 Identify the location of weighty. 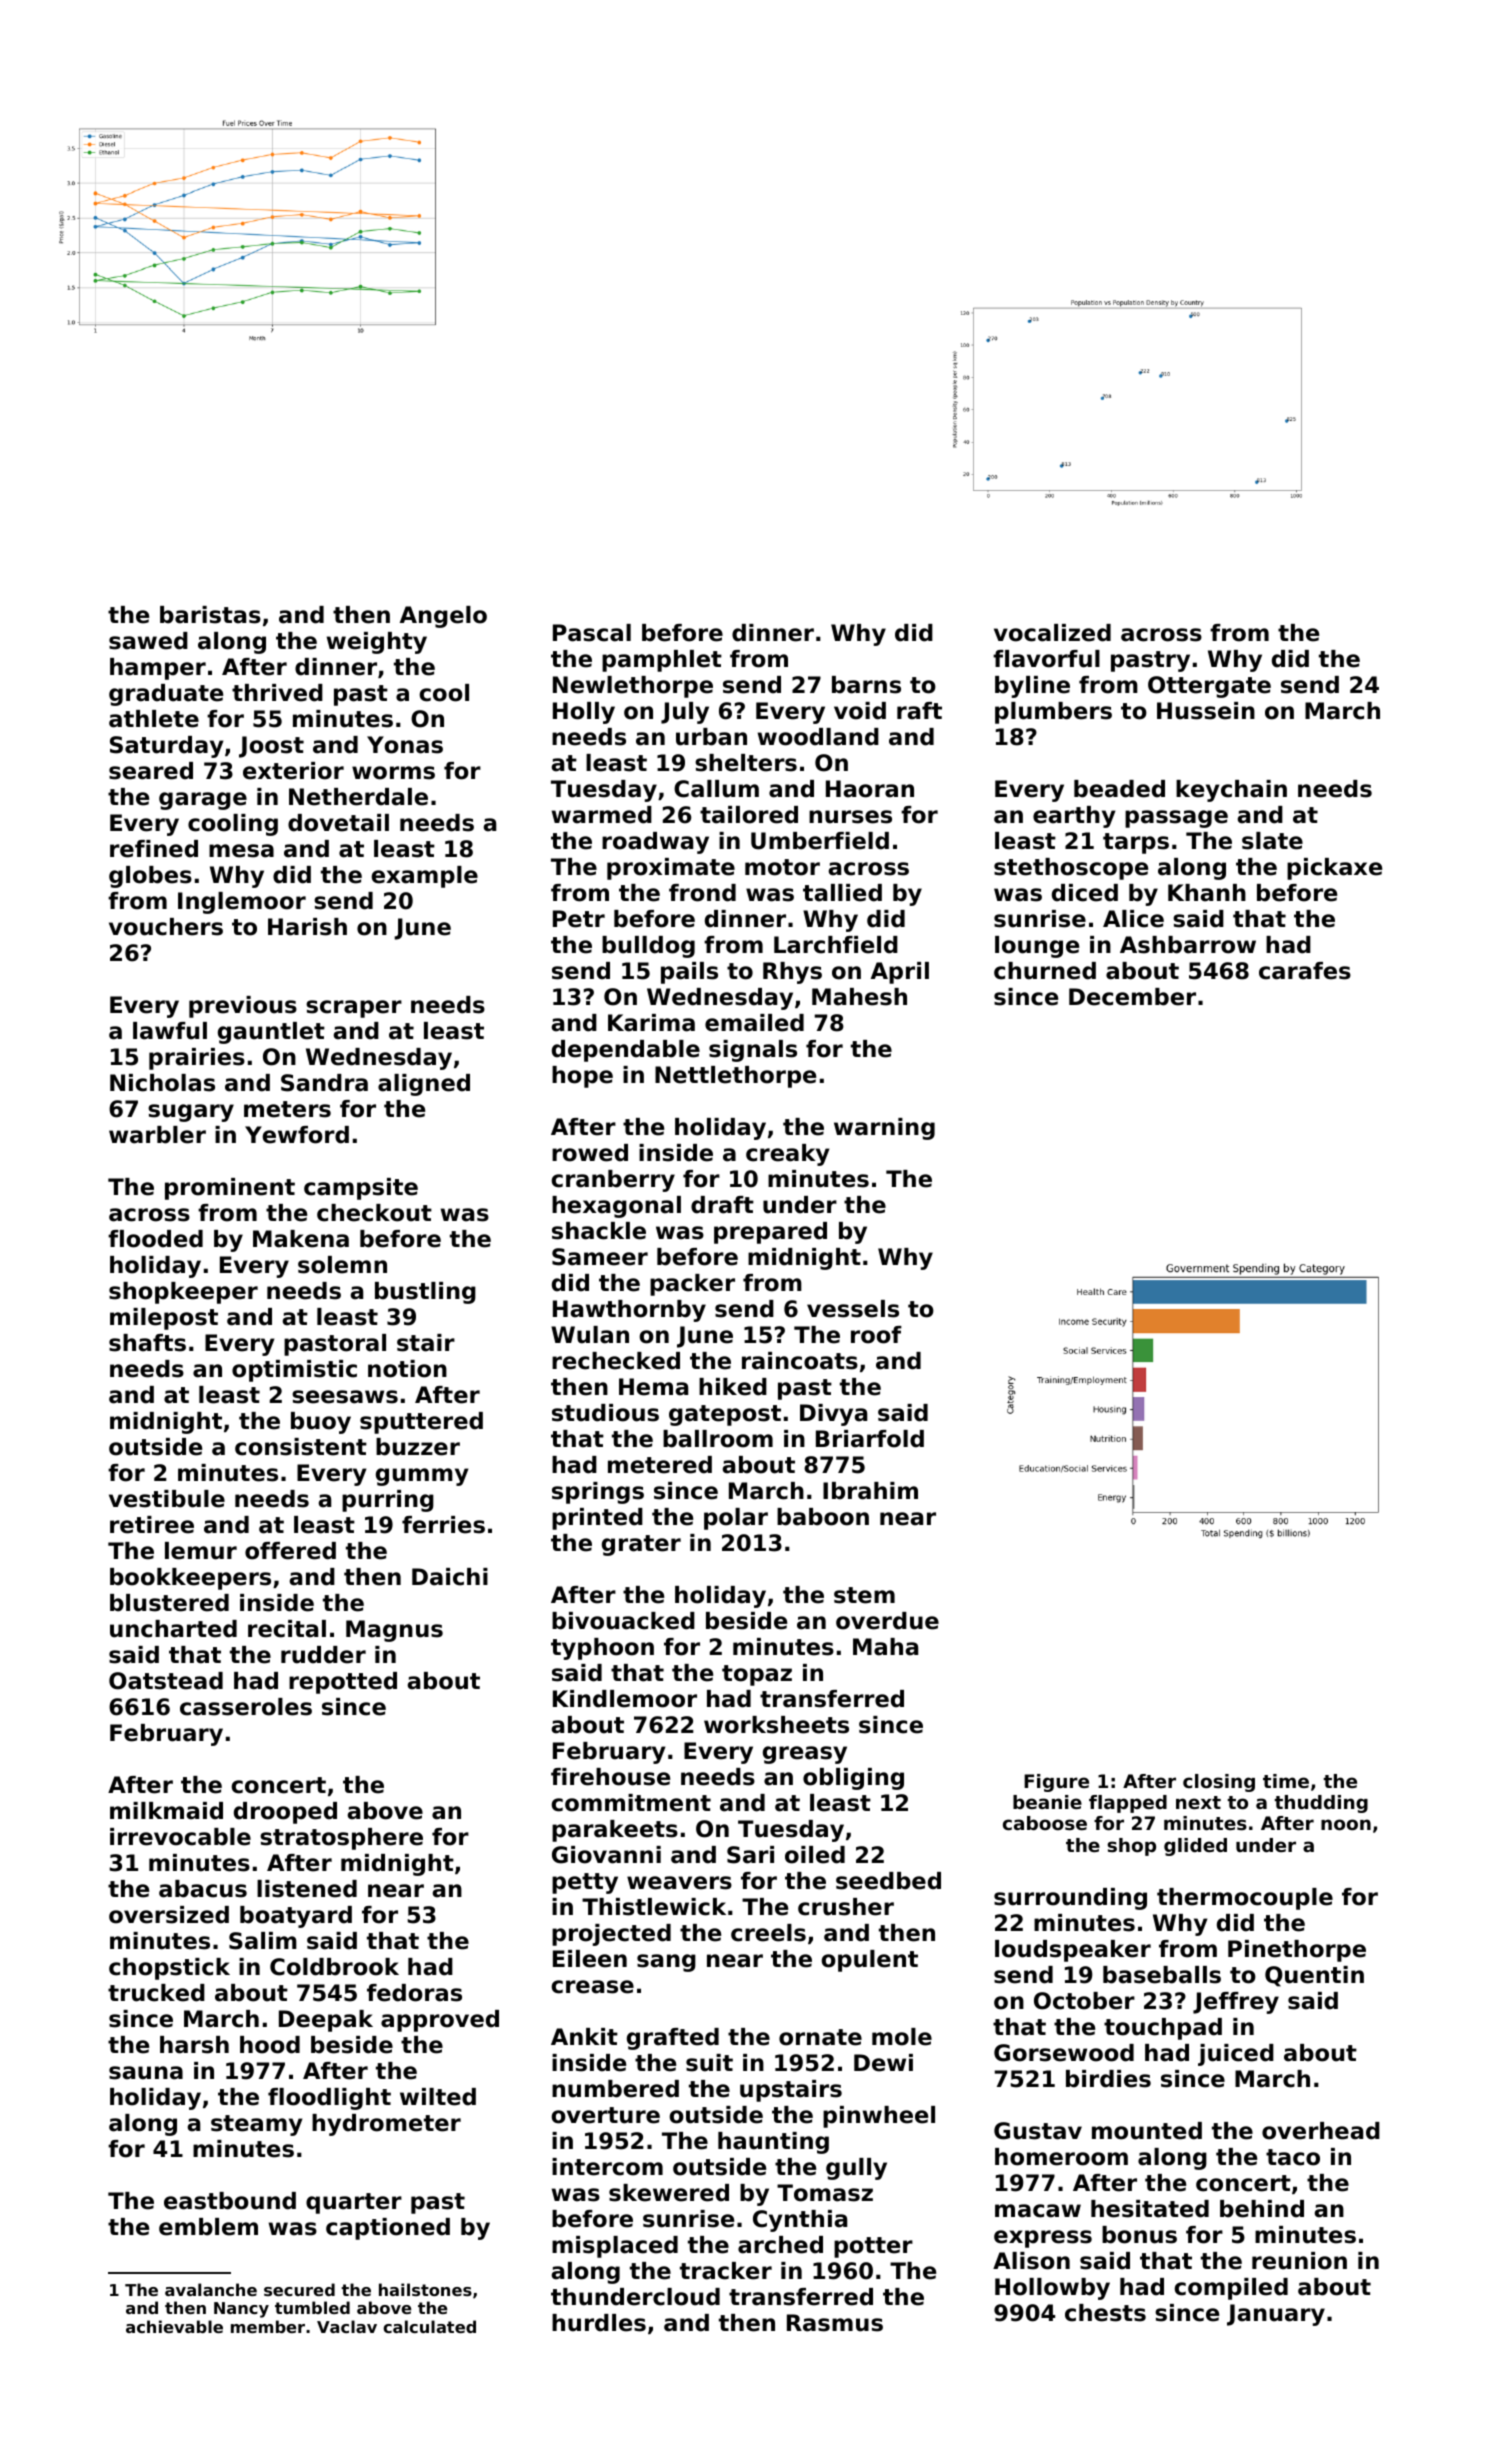
(377, 643).
